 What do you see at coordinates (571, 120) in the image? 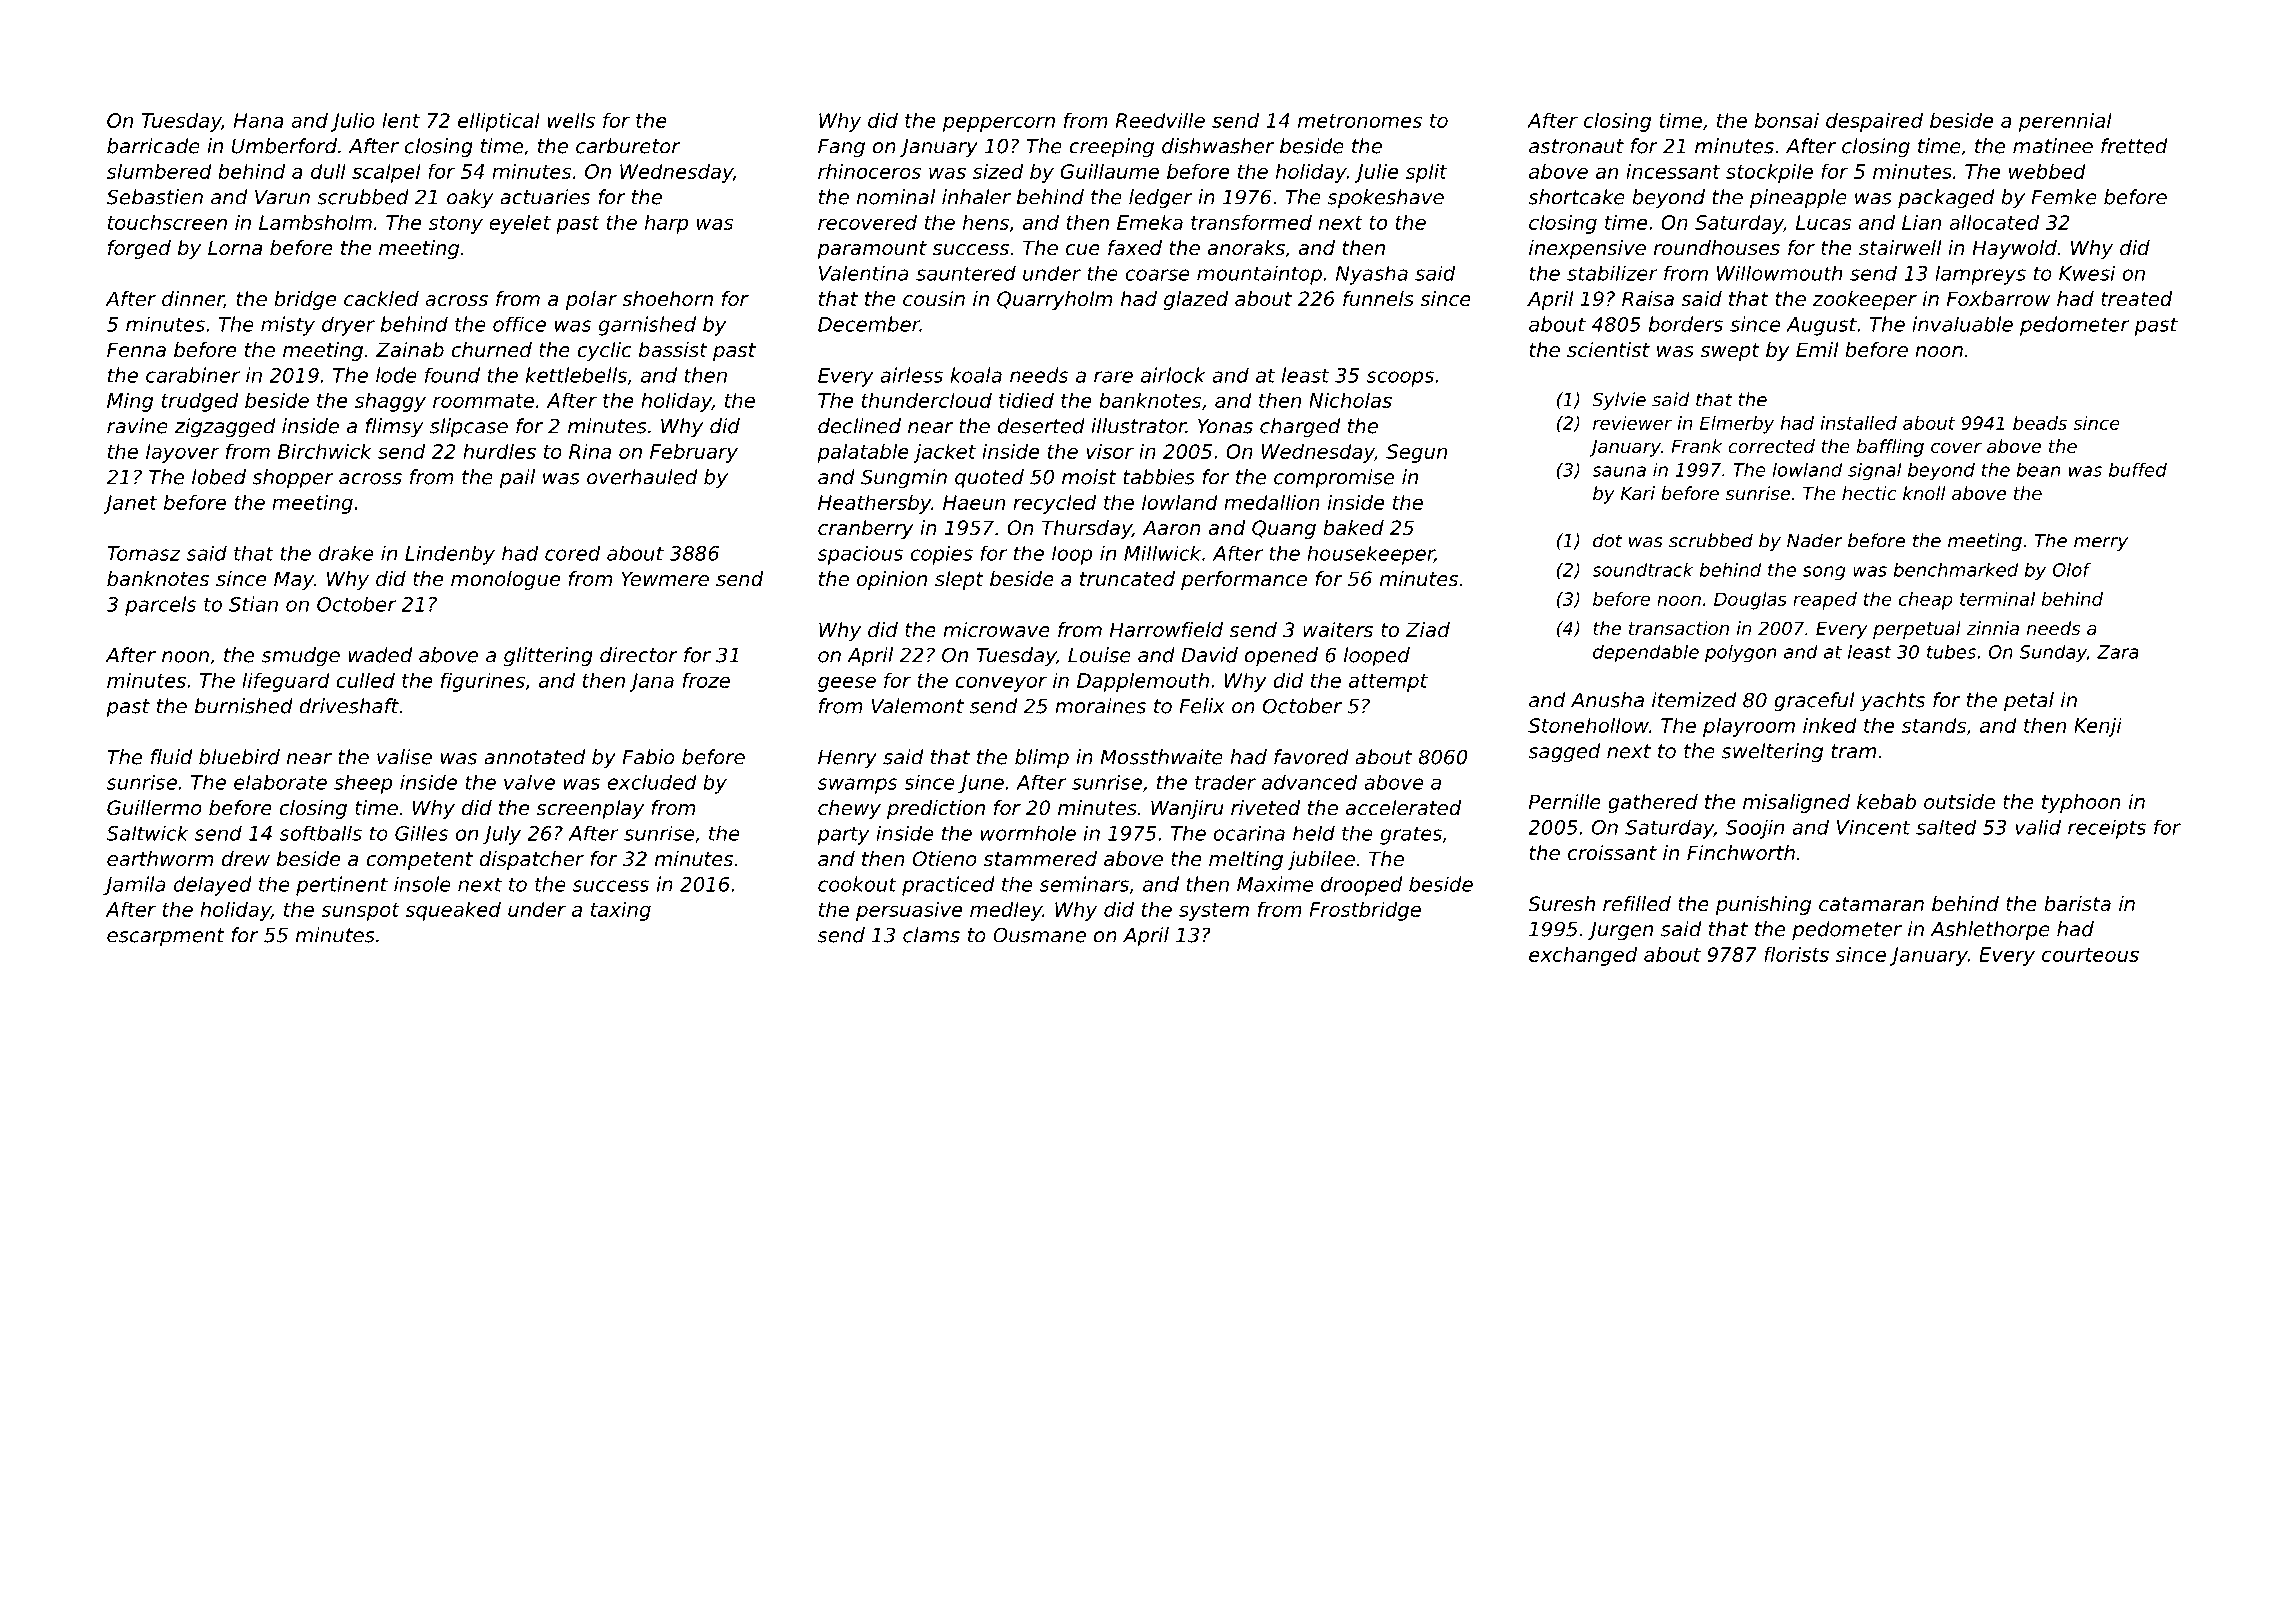
I see `wells` at bounding box center [571, 120].
